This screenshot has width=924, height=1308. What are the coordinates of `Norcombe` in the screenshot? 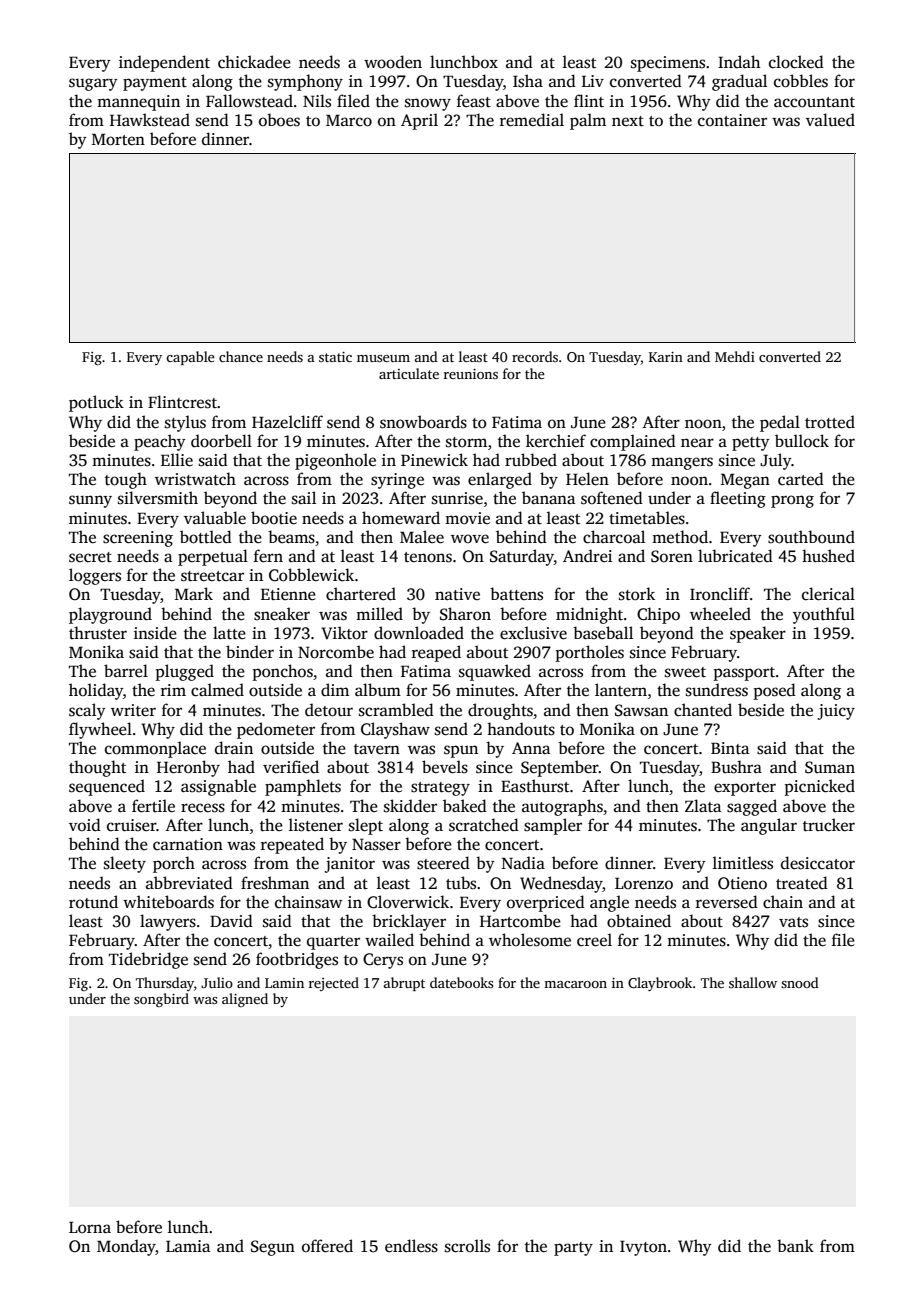 It's located at (336, 652).
